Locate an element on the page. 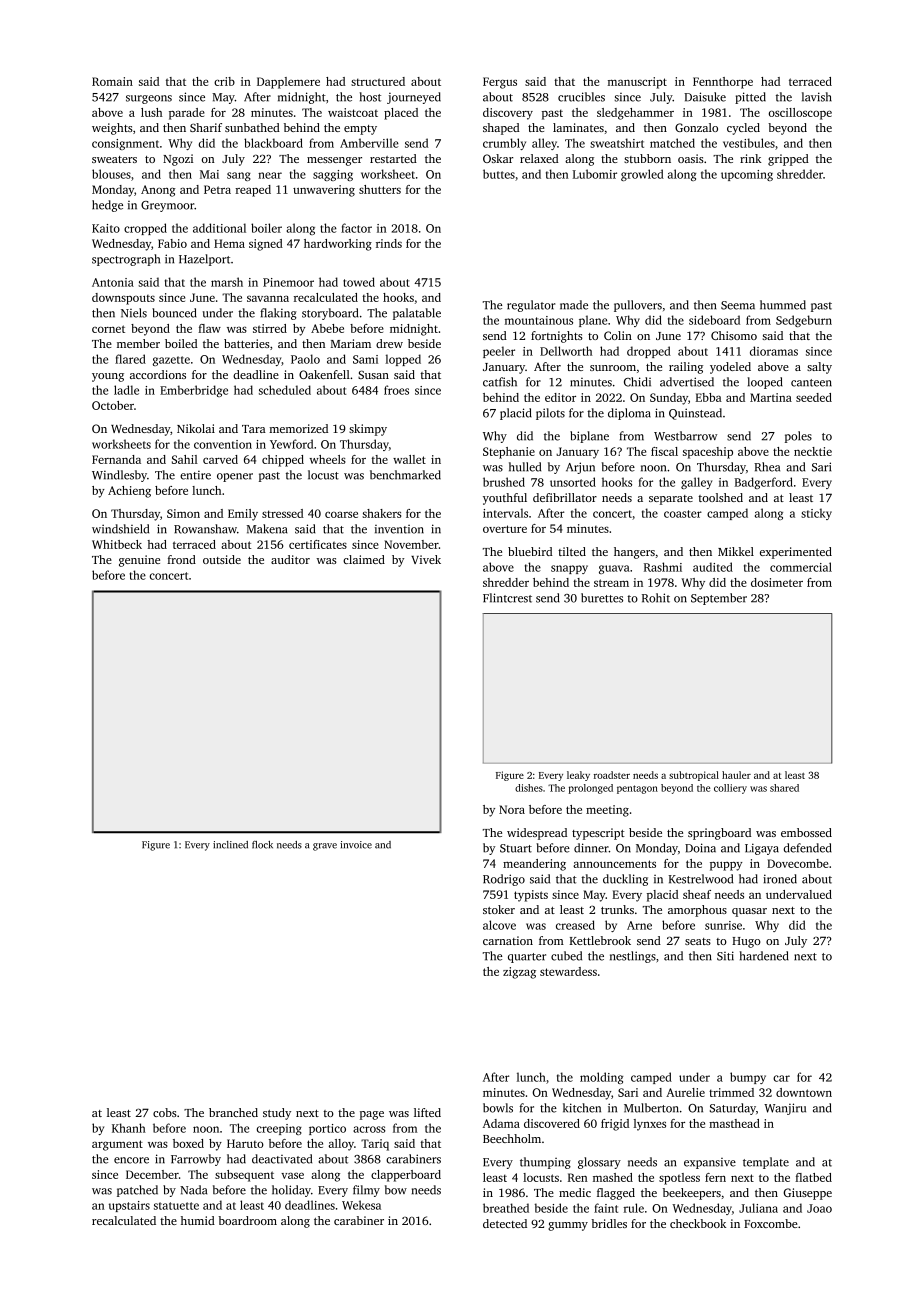 Image resolution: width=924 pixels, height=1314 pixels. Martina is located at coordinates (771, 397).
